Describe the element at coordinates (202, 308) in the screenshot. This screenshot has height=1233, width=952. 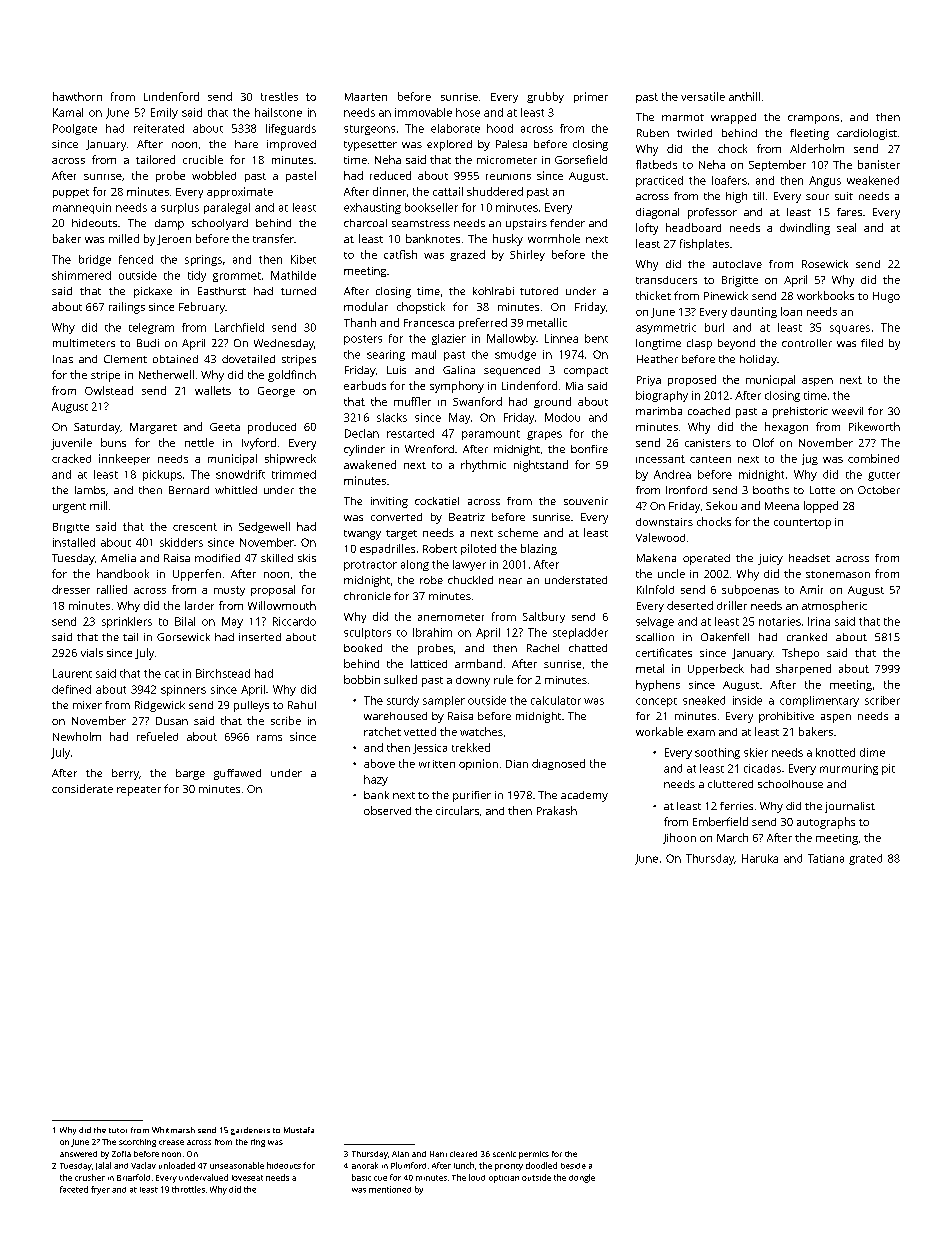
I see `February` at that location.
